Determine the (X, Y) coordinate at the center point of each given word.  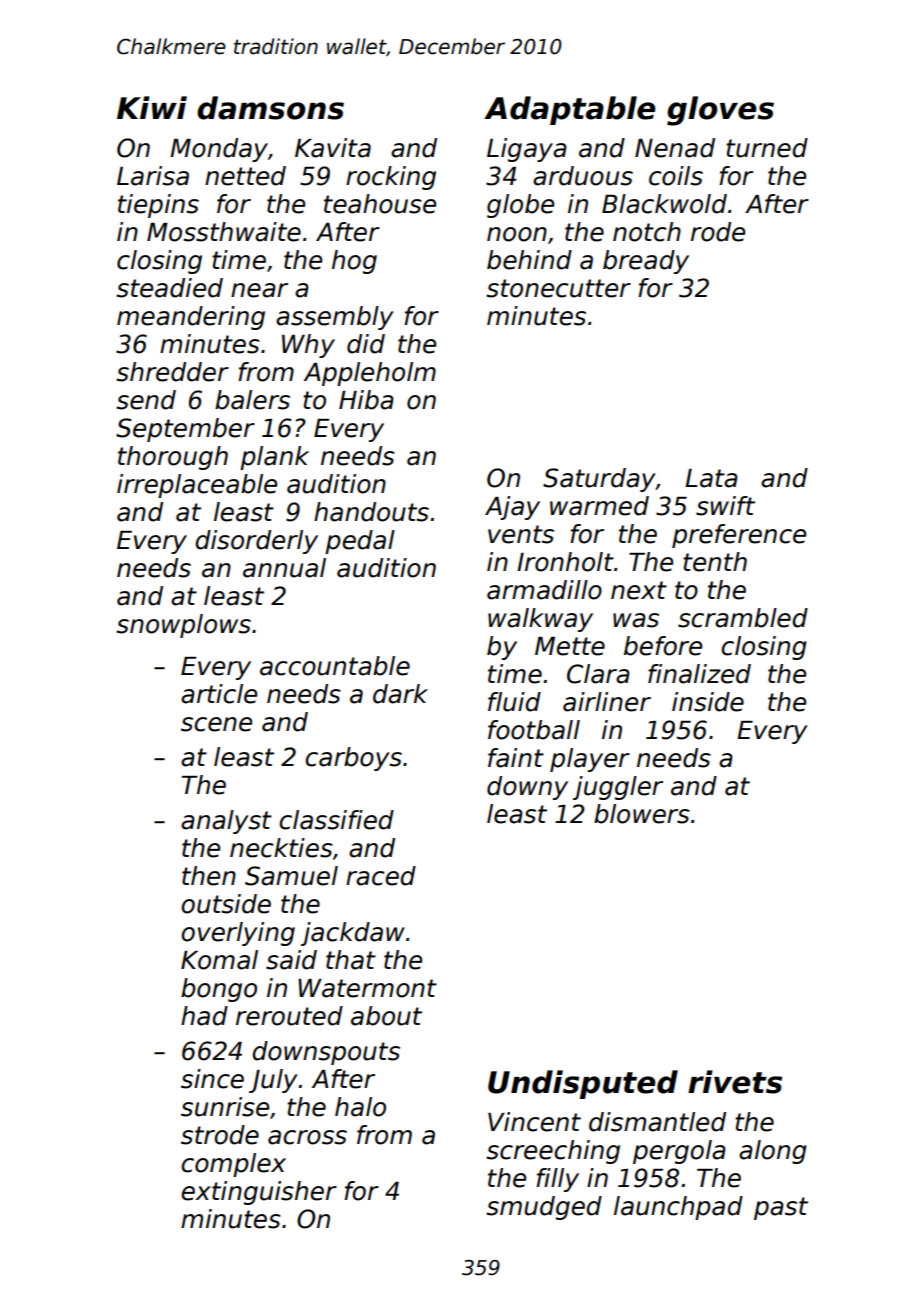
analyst (226, 822)
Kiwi (152, 107)
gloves (720, 111)
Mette (570, 646)
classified (336, 820)
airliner (607, 702)
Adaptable (570, 110)
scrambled (743, 618)
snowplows (183, 626)
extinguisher (259, 1193)
